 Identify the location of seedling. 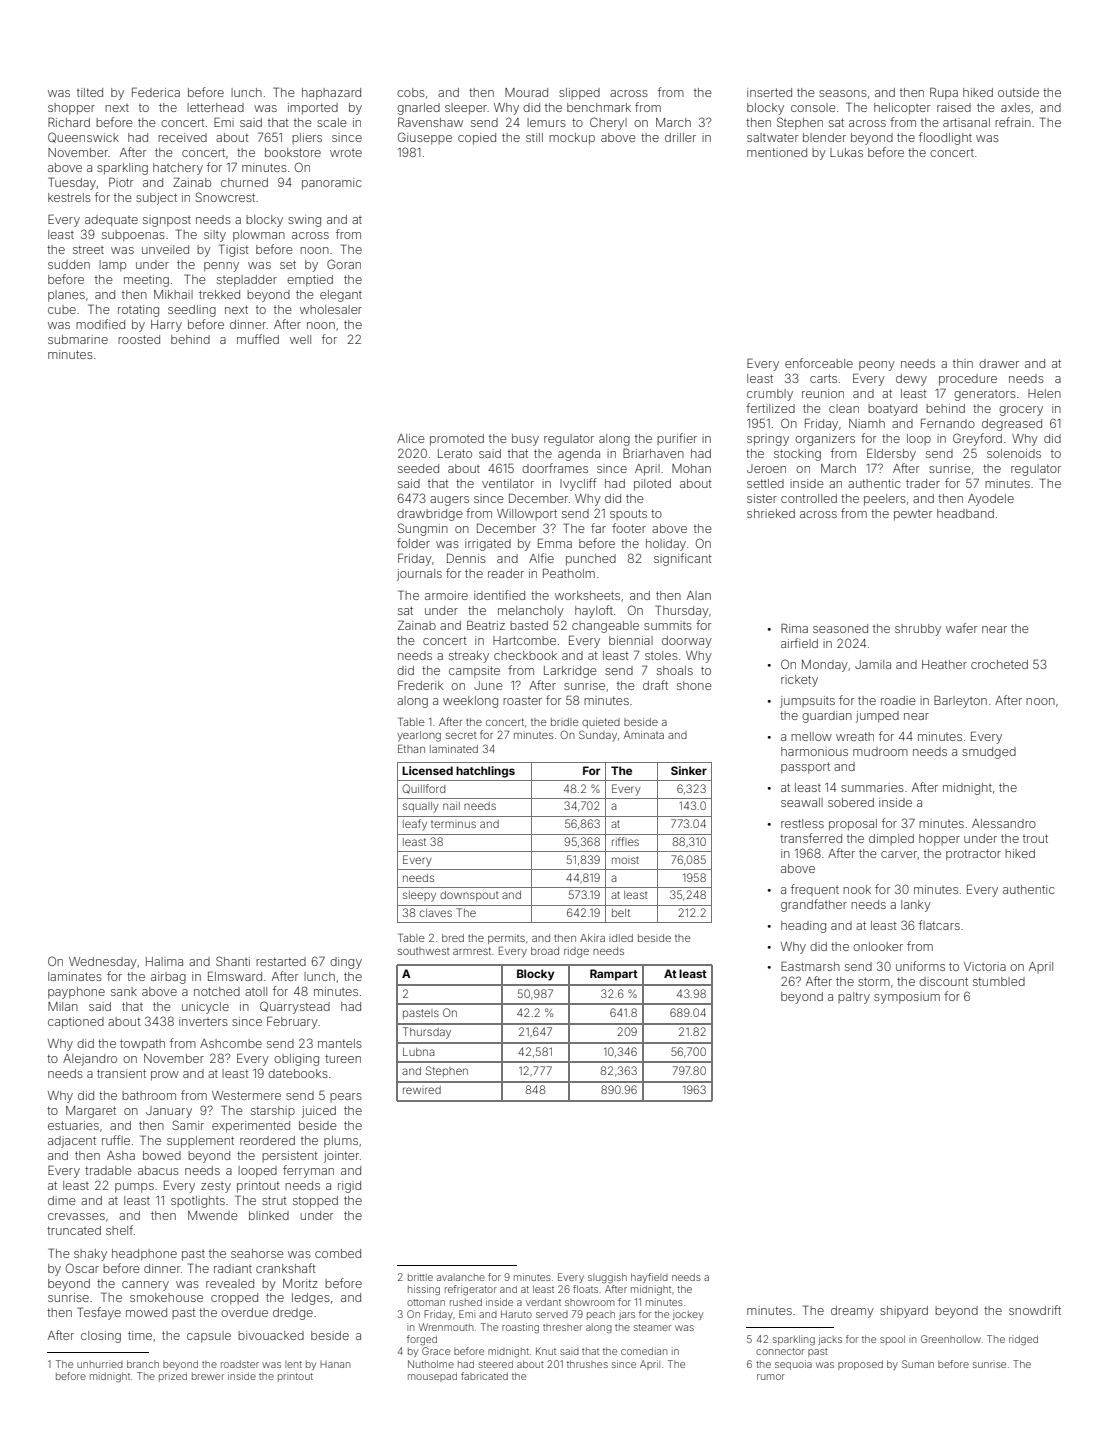
(192, 311).
